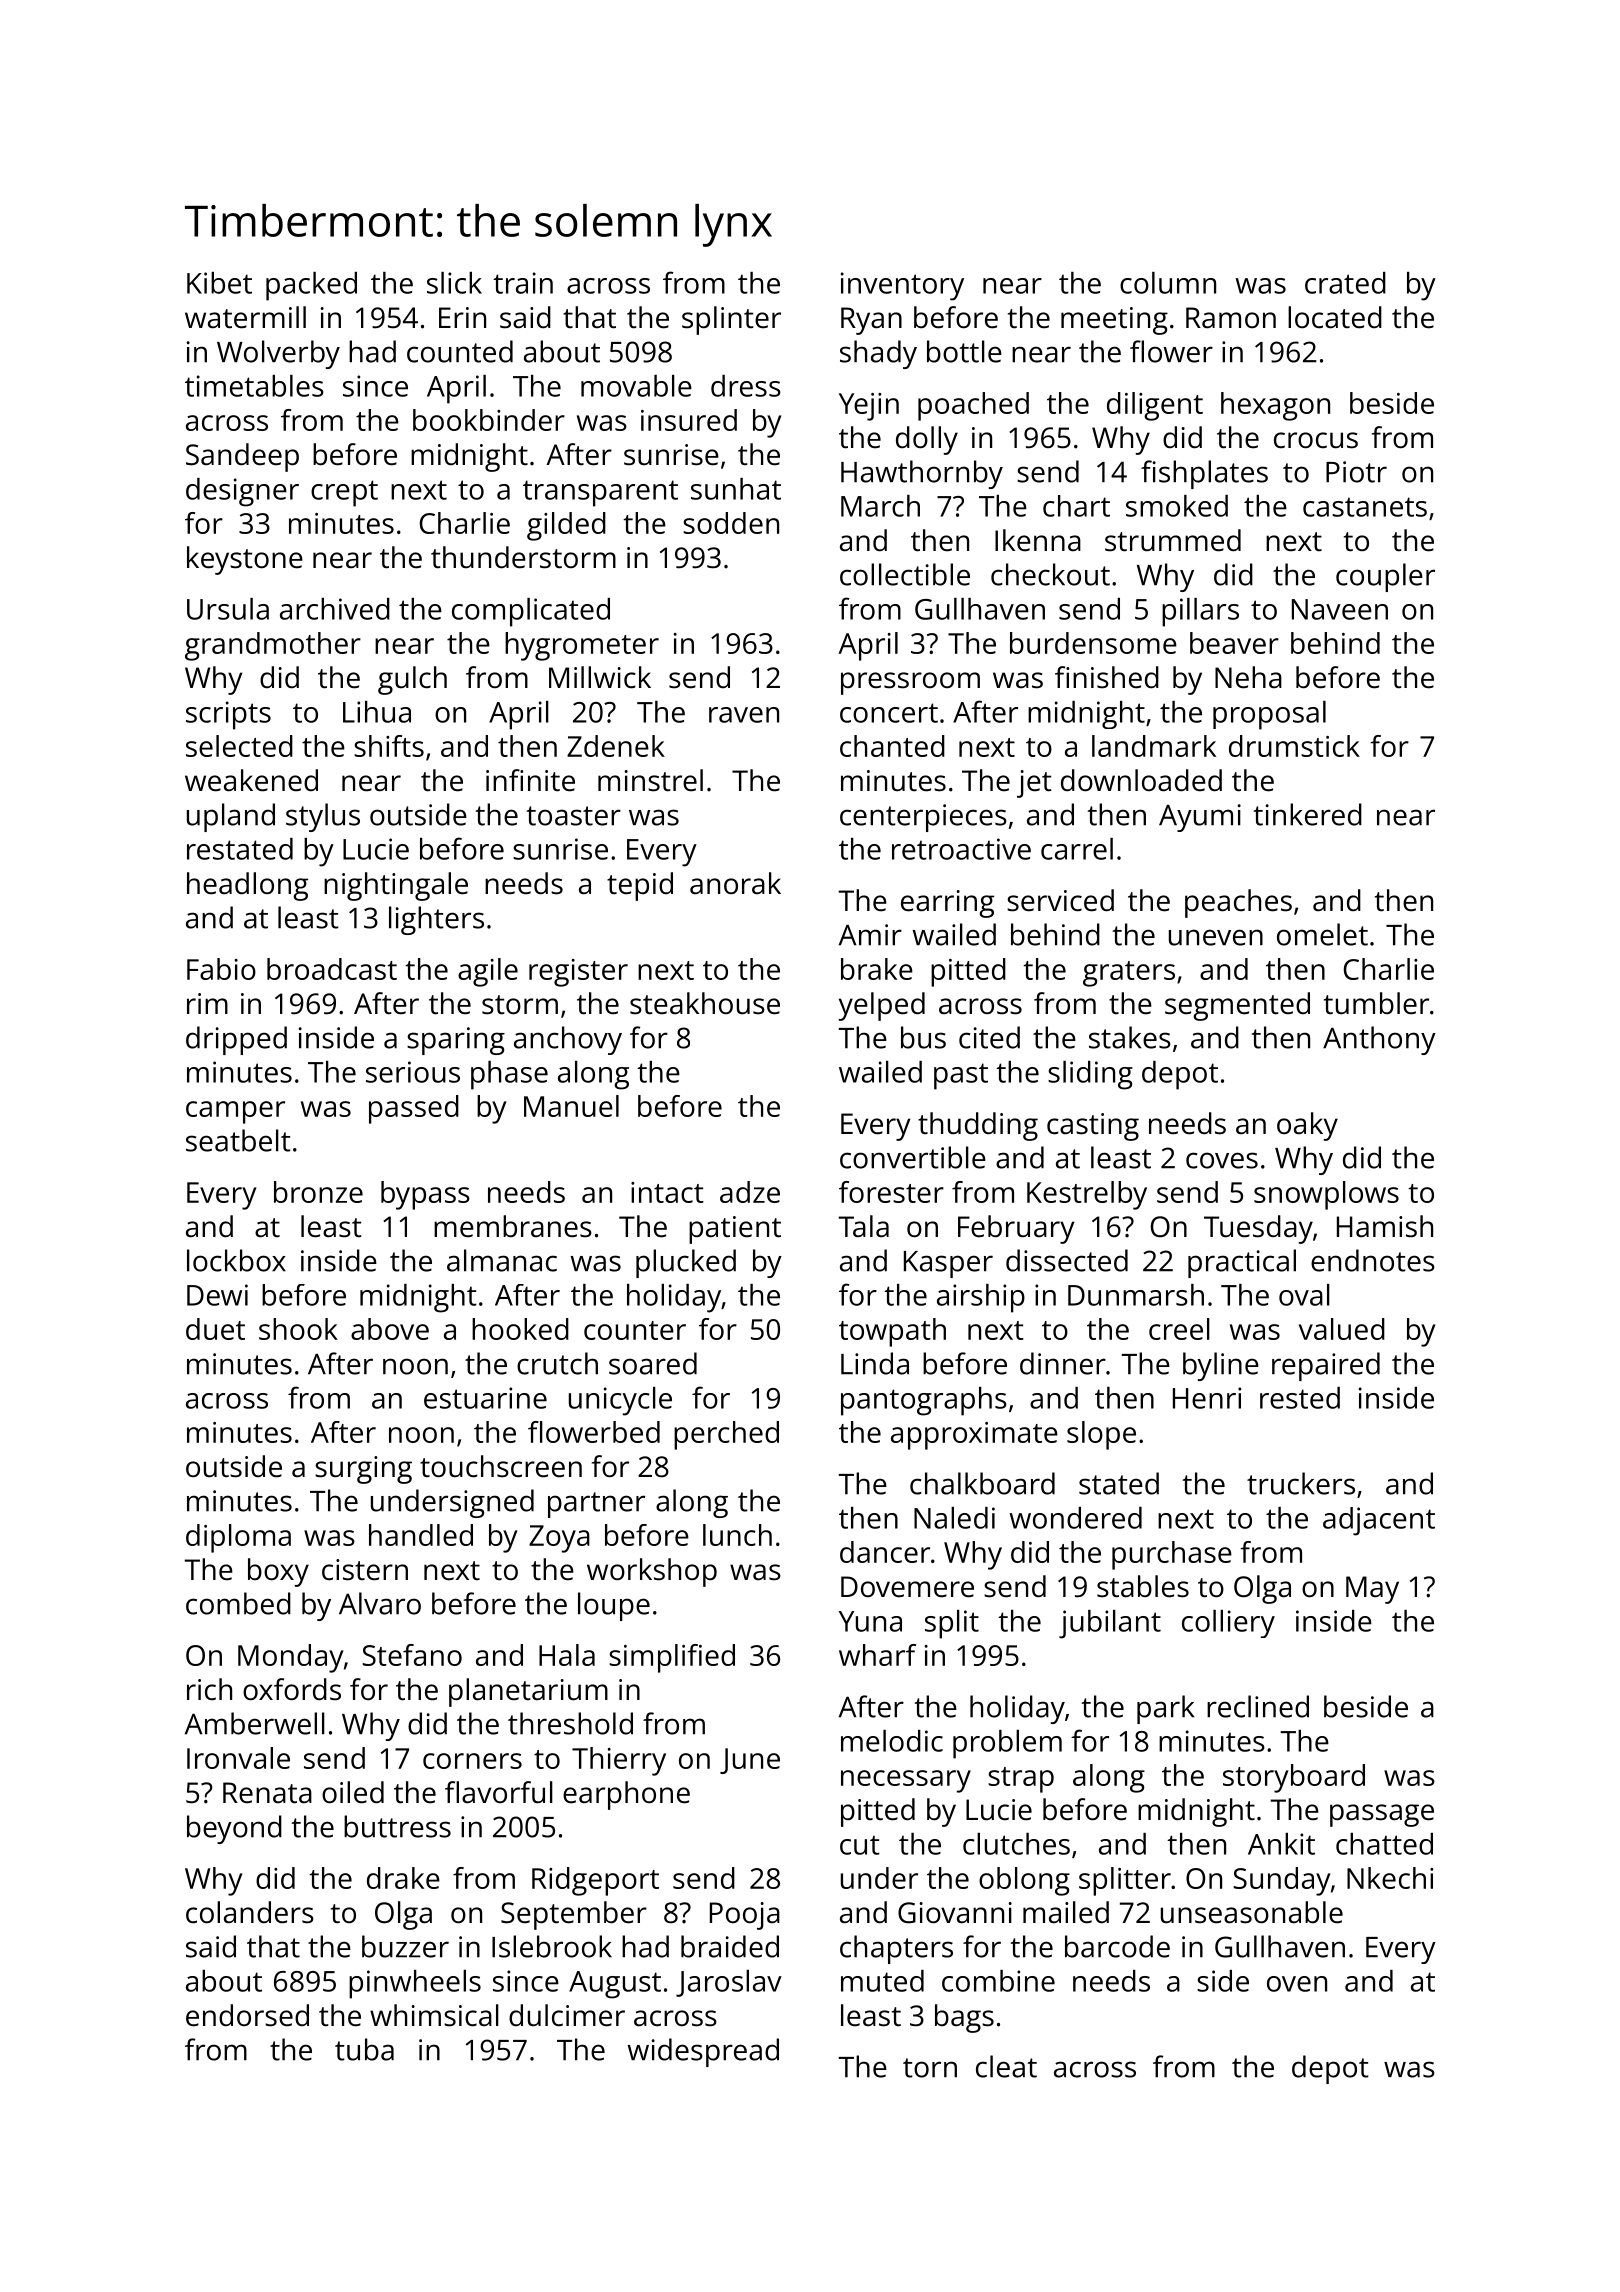 The width and height of the screenshot is (1620, 2292). I want to click on column, so click(1168, 283).
